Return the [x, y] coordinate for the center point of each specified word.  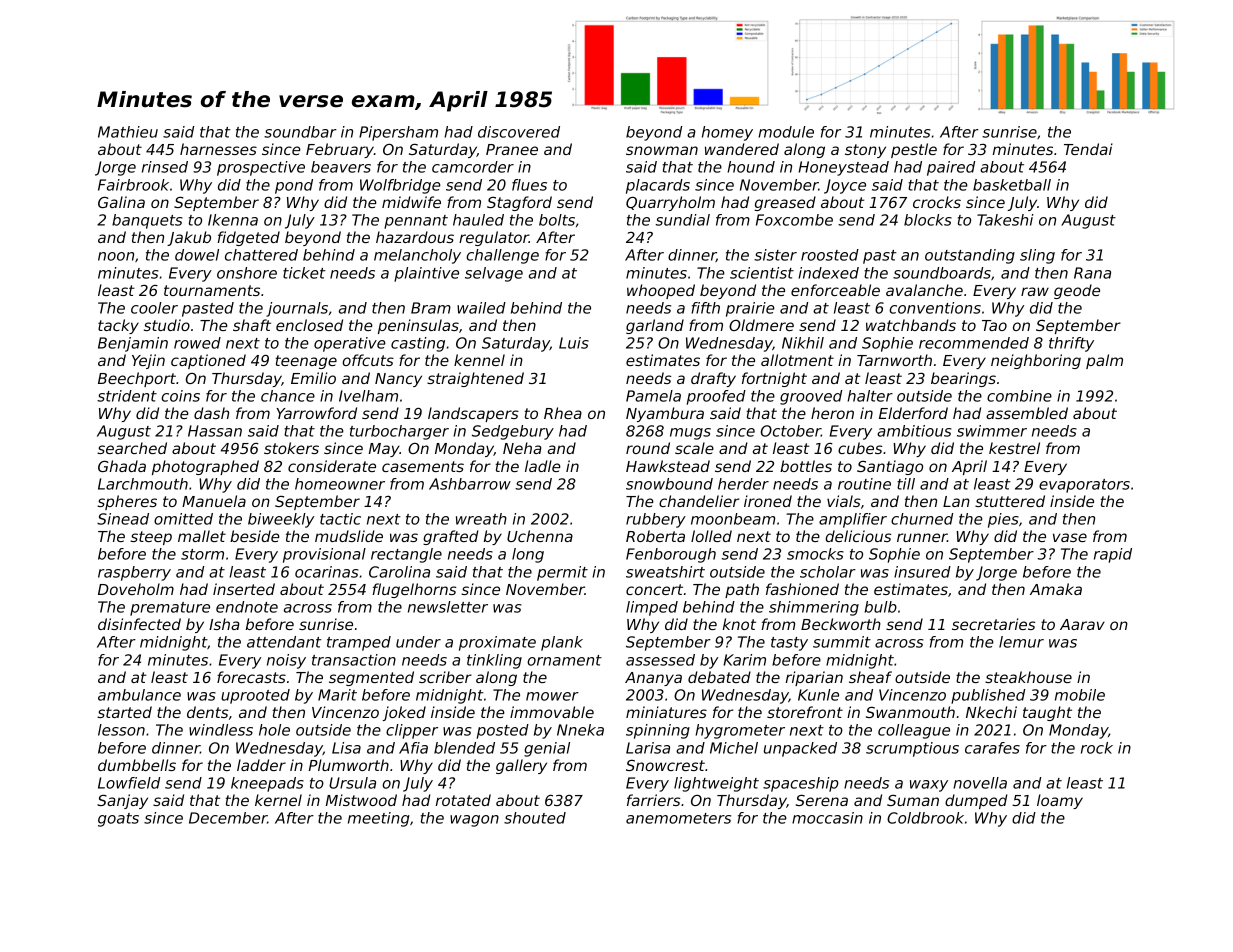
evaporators [1084, 486]
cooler [154, 308]
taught [1047, 713]
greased [785, 203]
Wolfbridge [400, 186]
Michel [734, 748]
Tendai [1088, 149]
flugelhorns [414, 590]
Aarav [1082, 624]
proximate [497, 643]
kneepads [267, 784]
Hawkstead [668, 466]
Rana [1092, 273]
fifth [705, 308]
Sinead [123, 519]
